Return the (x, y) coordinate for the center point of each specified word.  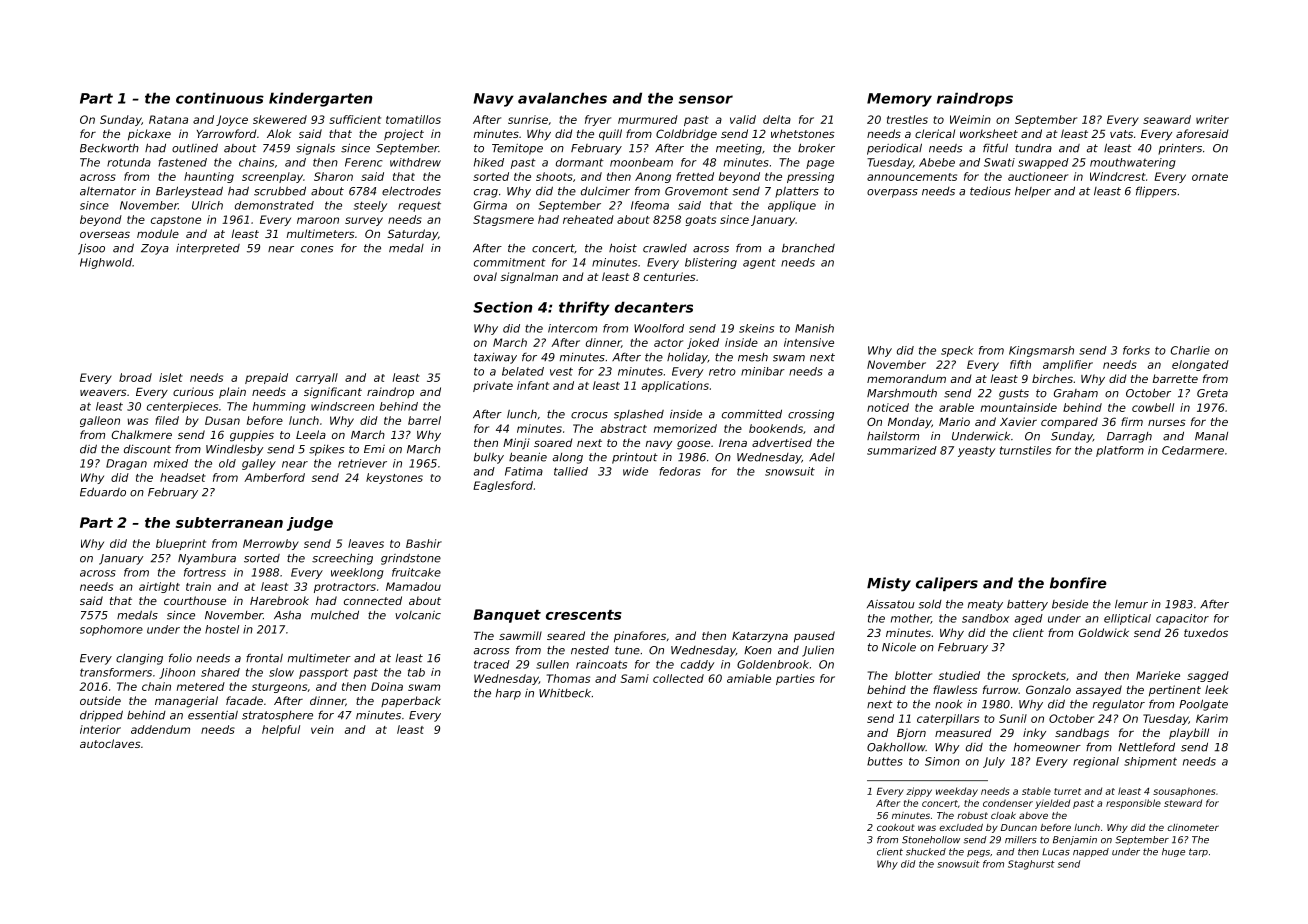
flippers (1156, 192)
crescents (584, 615)
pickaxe (149, 135)
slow (281, 672)
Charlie (1190, 350)
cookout (896, 827)
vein (322, 729)
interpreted (208, 249)
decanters (654, 307)
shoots (554, 176)
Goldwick (1104, 632)
